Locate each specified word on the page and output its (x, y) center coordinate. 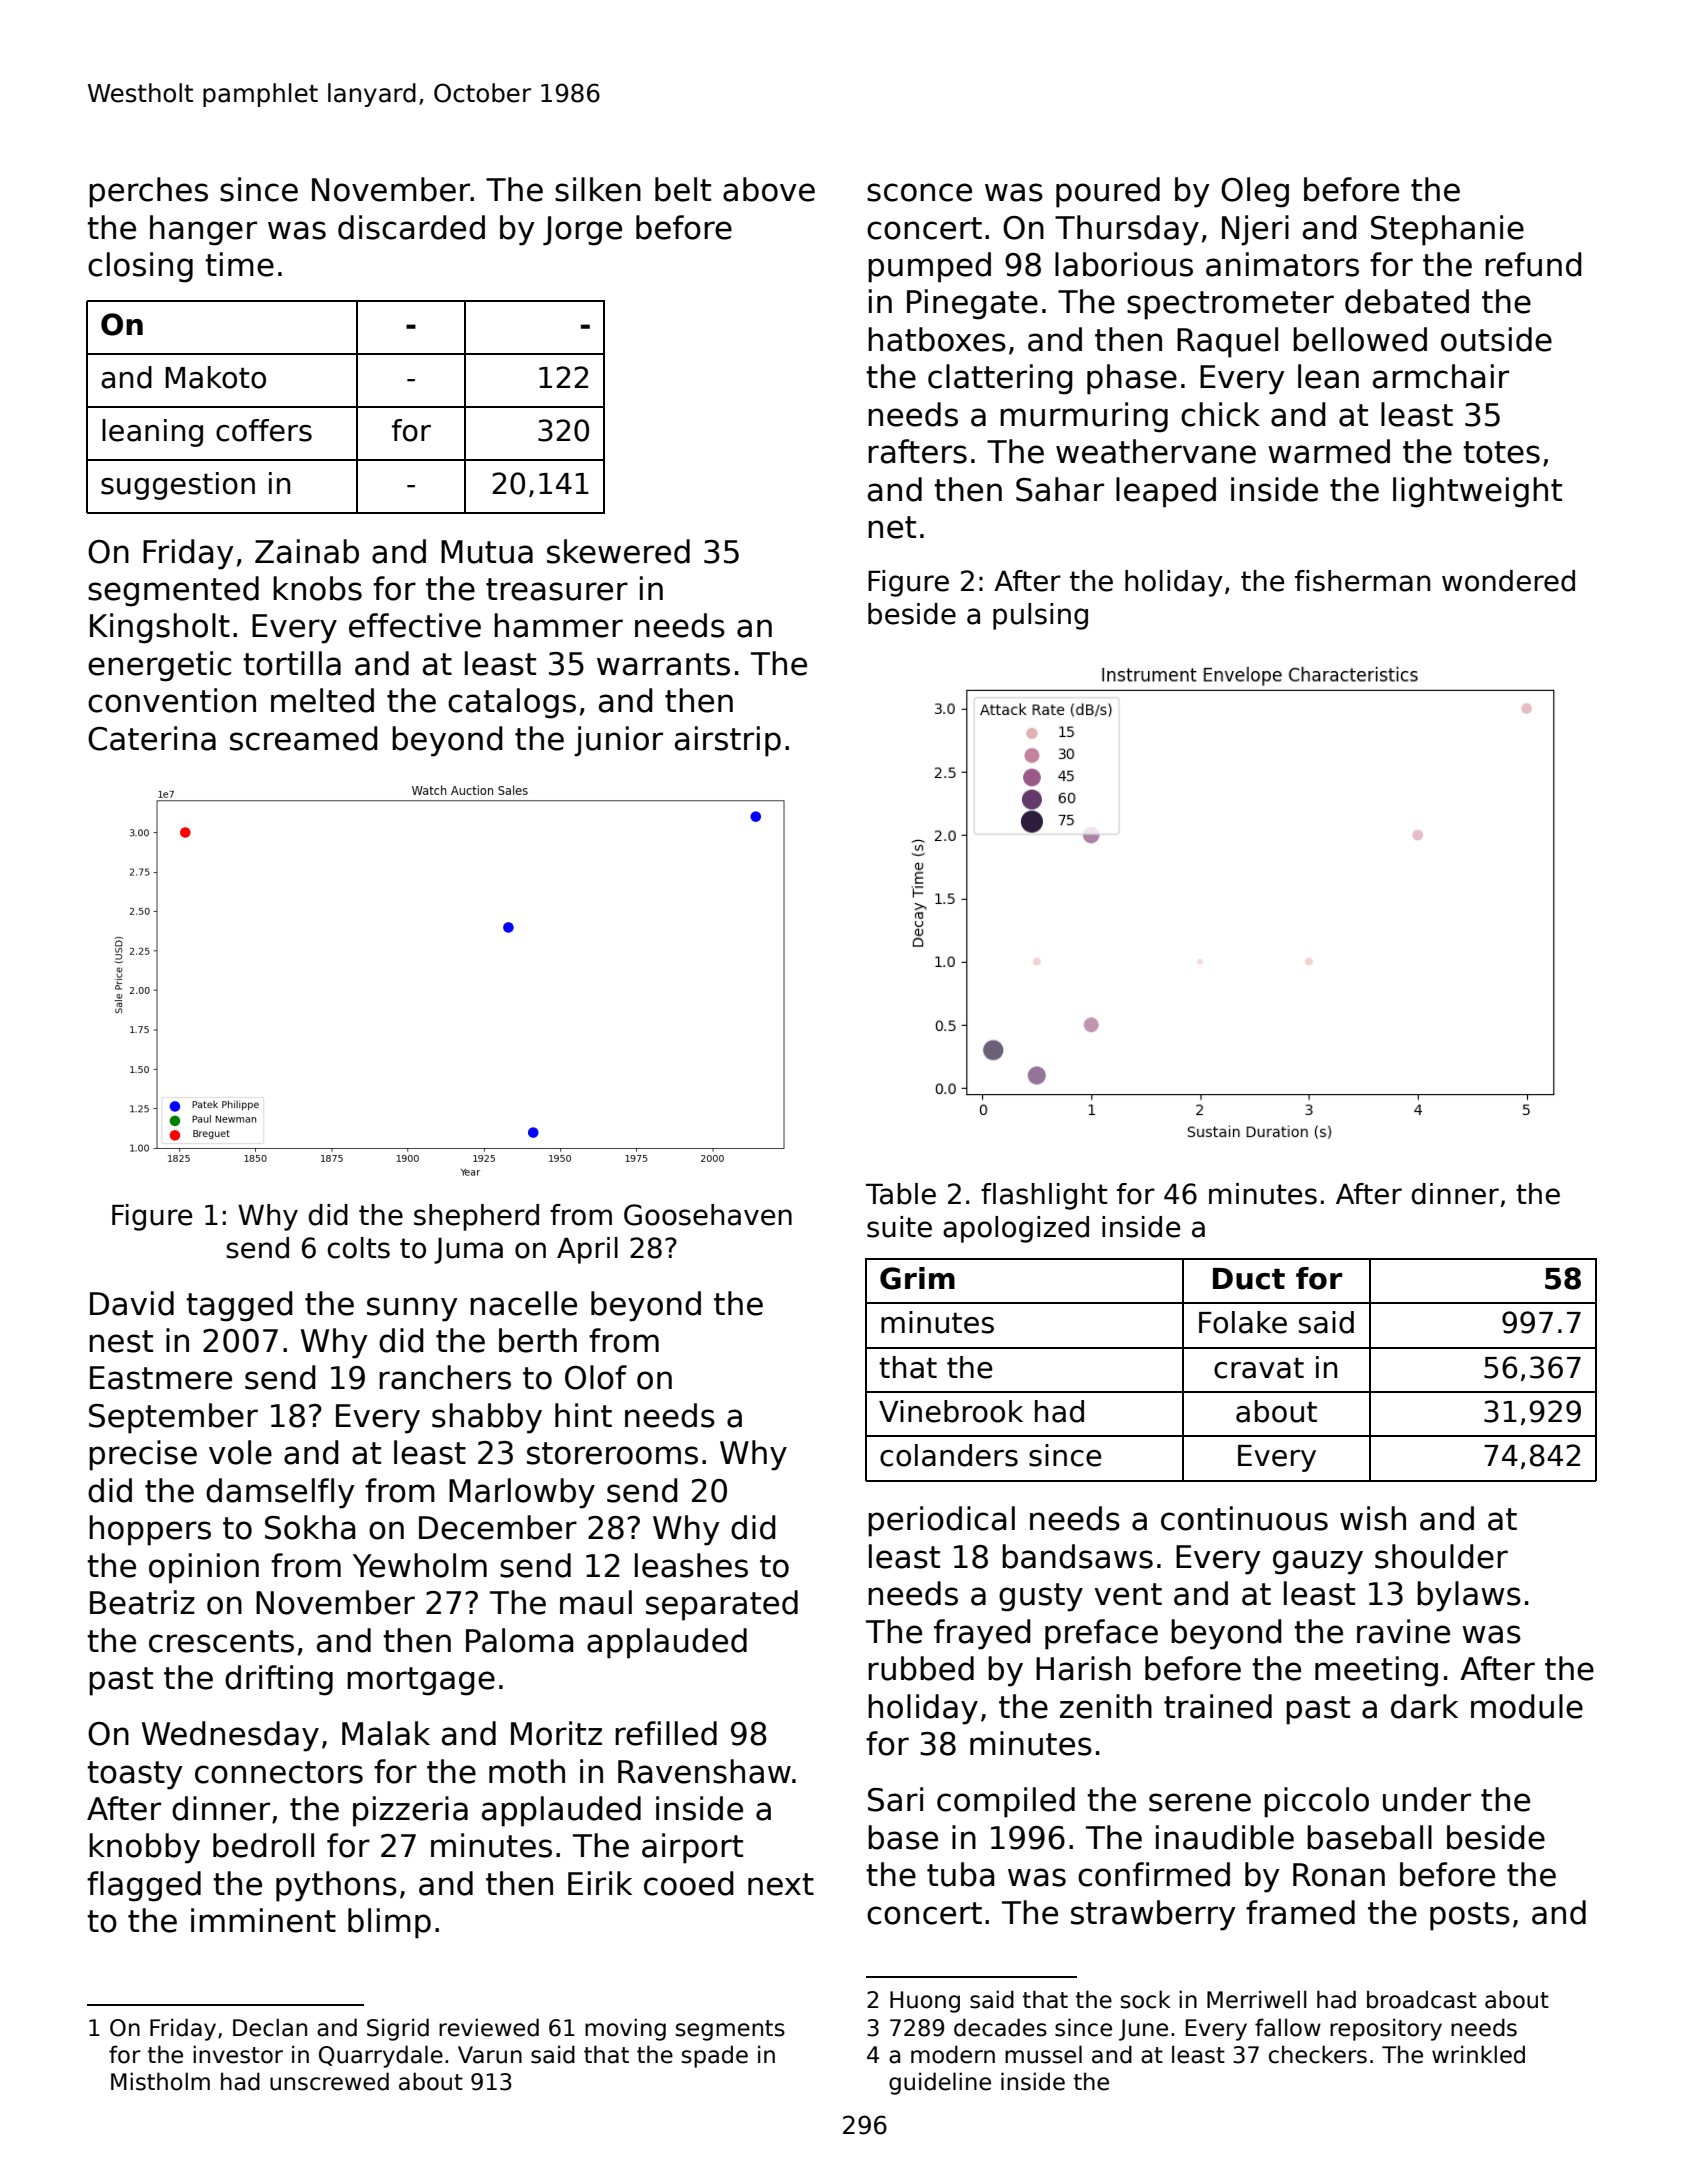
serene (1200, 1802)
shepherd (476, 1217)
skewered (618, 551)
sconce (919, 192)
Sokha (310, 1527)
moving (625, 2029)
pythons (336, 1886)
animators (1282, 264)
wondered (1508, 581)
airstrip (728, 741)
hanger (203, 230)
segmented (173, 591)
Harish (1083, 1668)
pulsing (1040, 616)
